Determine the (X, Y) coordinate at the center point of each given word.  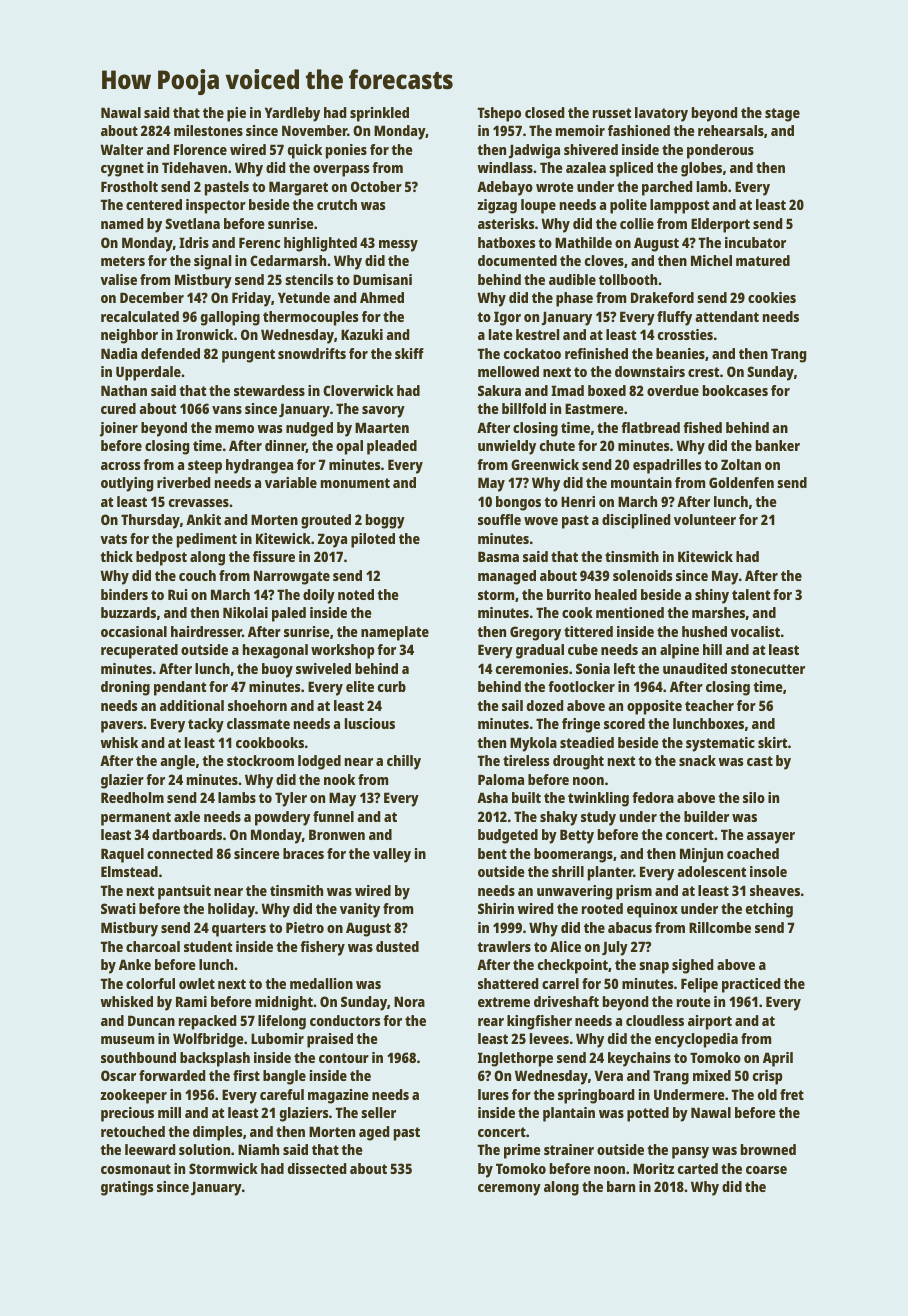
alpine (679, 651)
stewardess (269, 390)
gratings (127, 1188)
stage (782, 115)
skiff (409, 353)
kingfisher (539, 1022)
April (778, 1059)
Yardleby (292, 114)
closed (544, 112)
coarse (766, 1170)
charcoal (153, 946)
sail (512, 705)
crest (703, 372)
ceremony (509, 1190)
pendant (180, 688)
